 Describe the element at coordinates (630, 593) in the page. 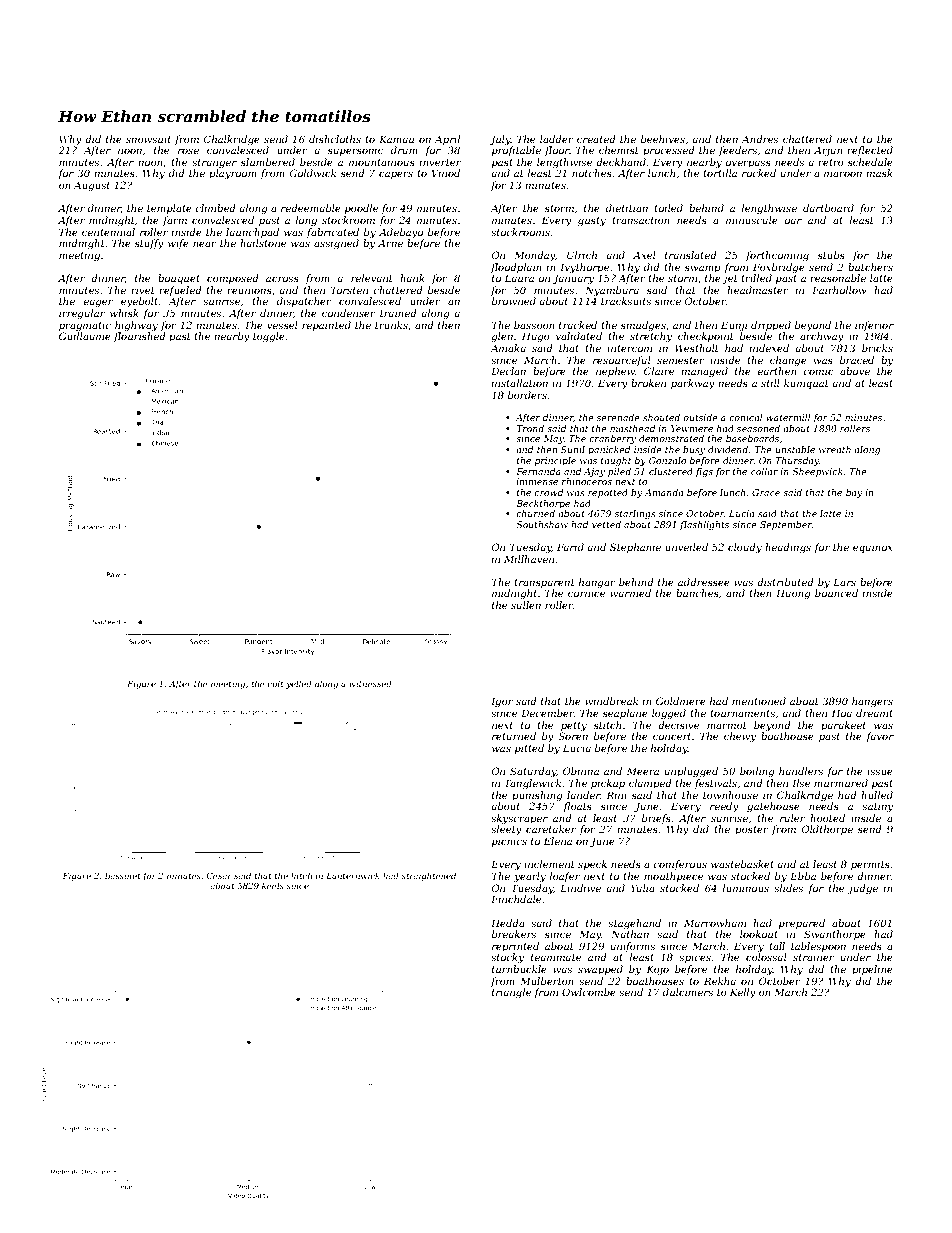

I see `warmed` at that location.
